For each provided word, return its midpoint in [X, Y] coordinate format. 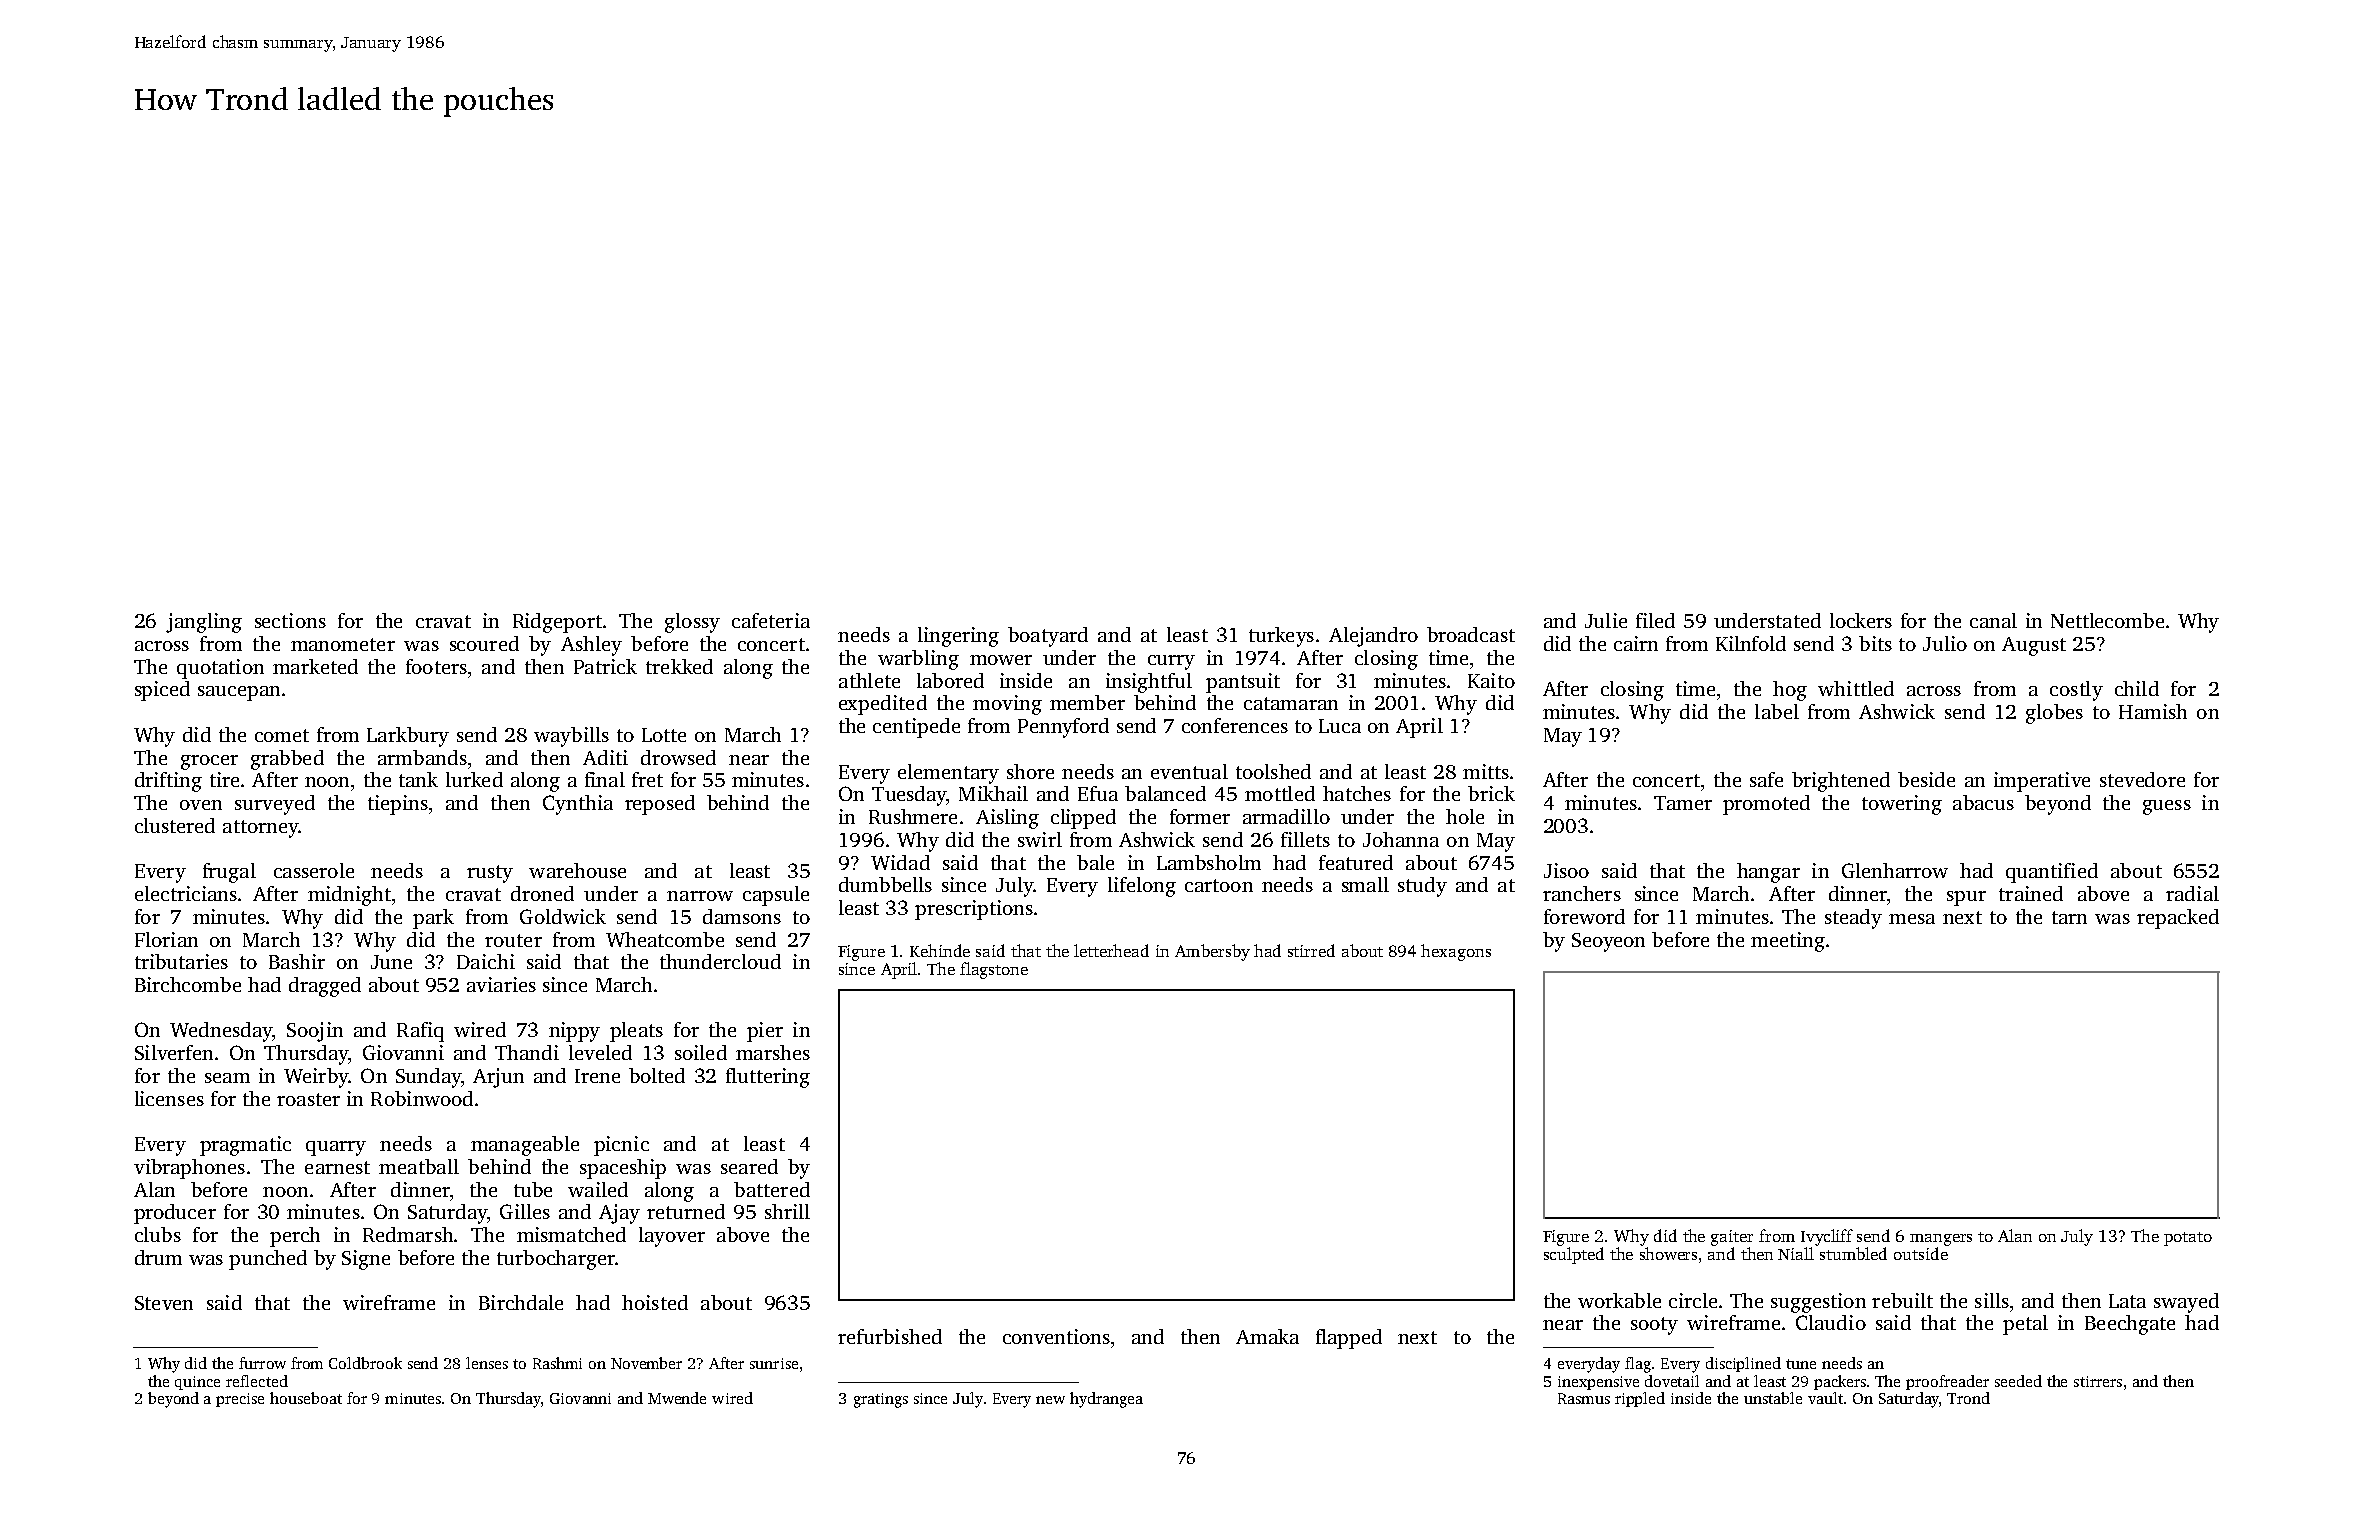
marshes [773, 1052]
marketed [315, 666]
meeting [1788, 942]
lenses [487, 1363]
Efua [1098, 793]
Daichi [486, 961]
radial [2192, 893]
